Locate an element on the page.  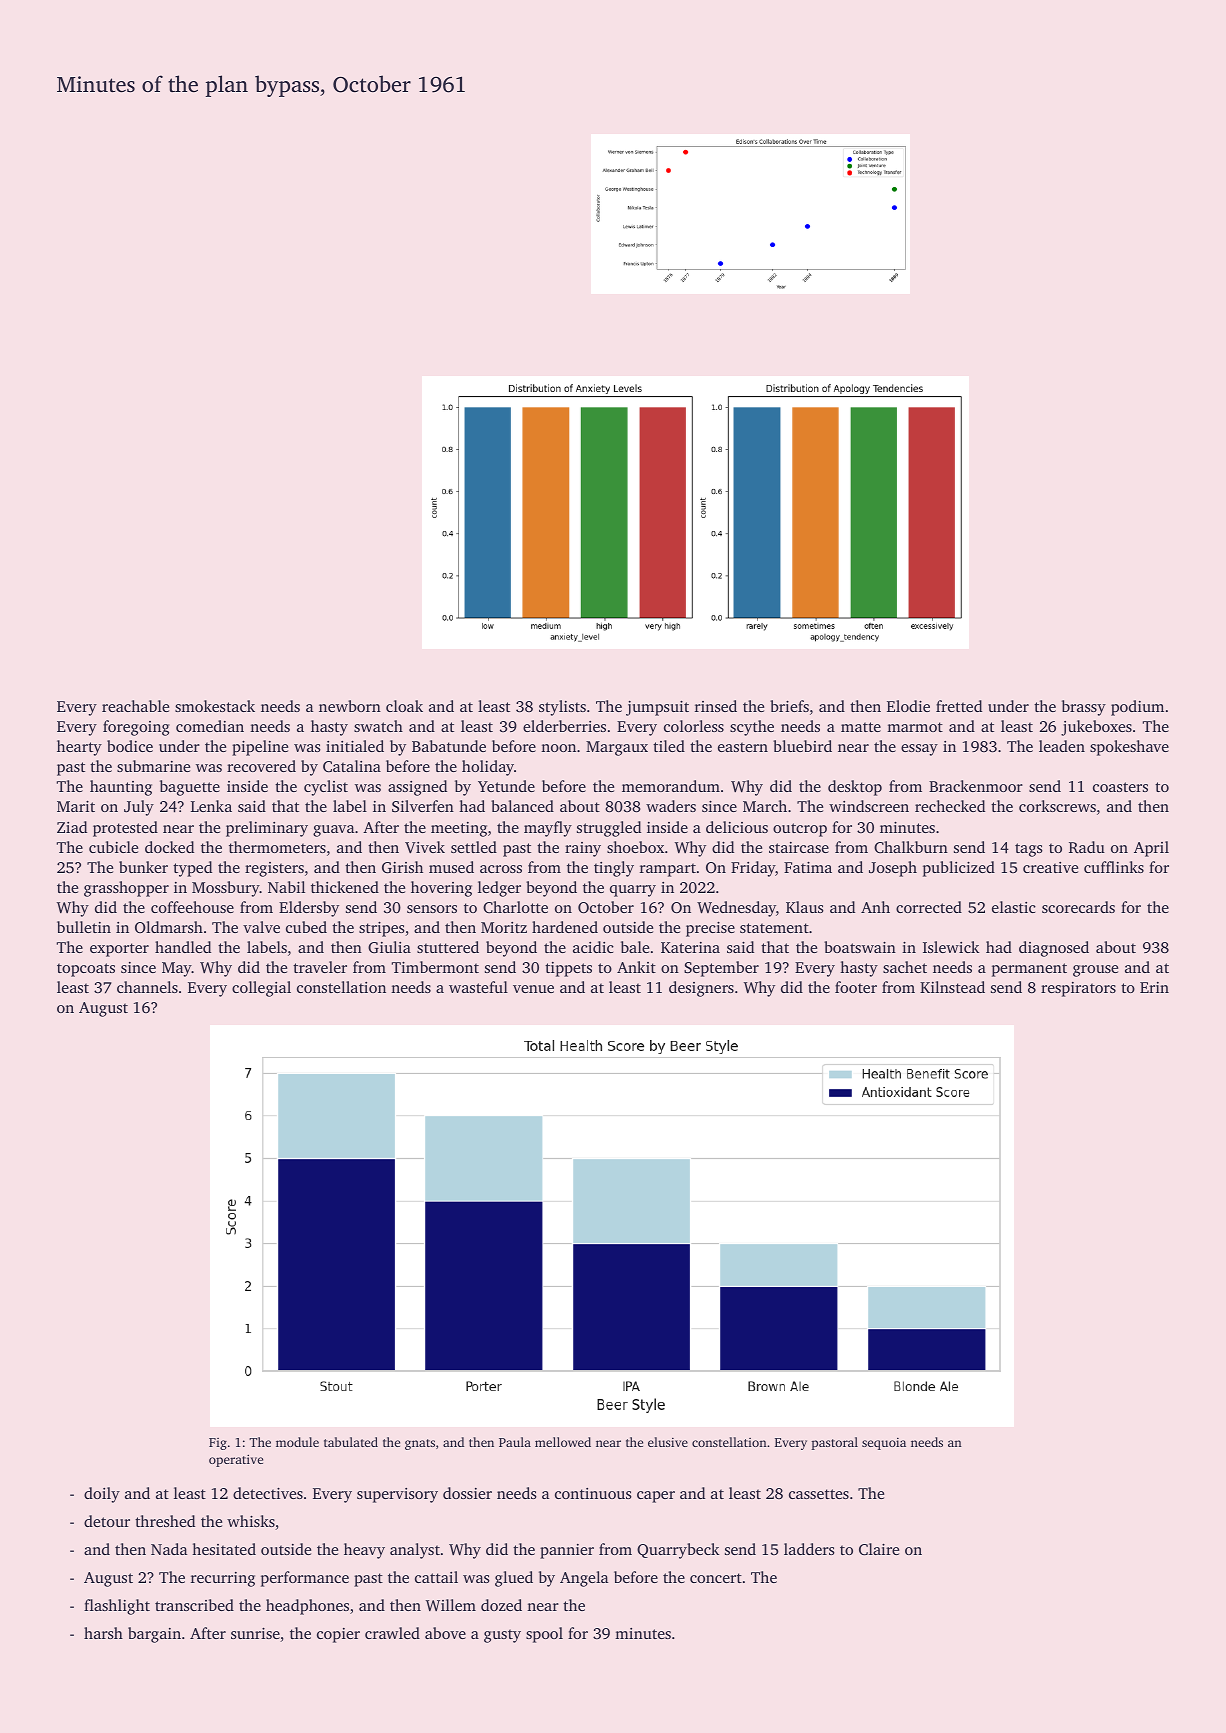
hardened is located at coordinates (565, 927).
